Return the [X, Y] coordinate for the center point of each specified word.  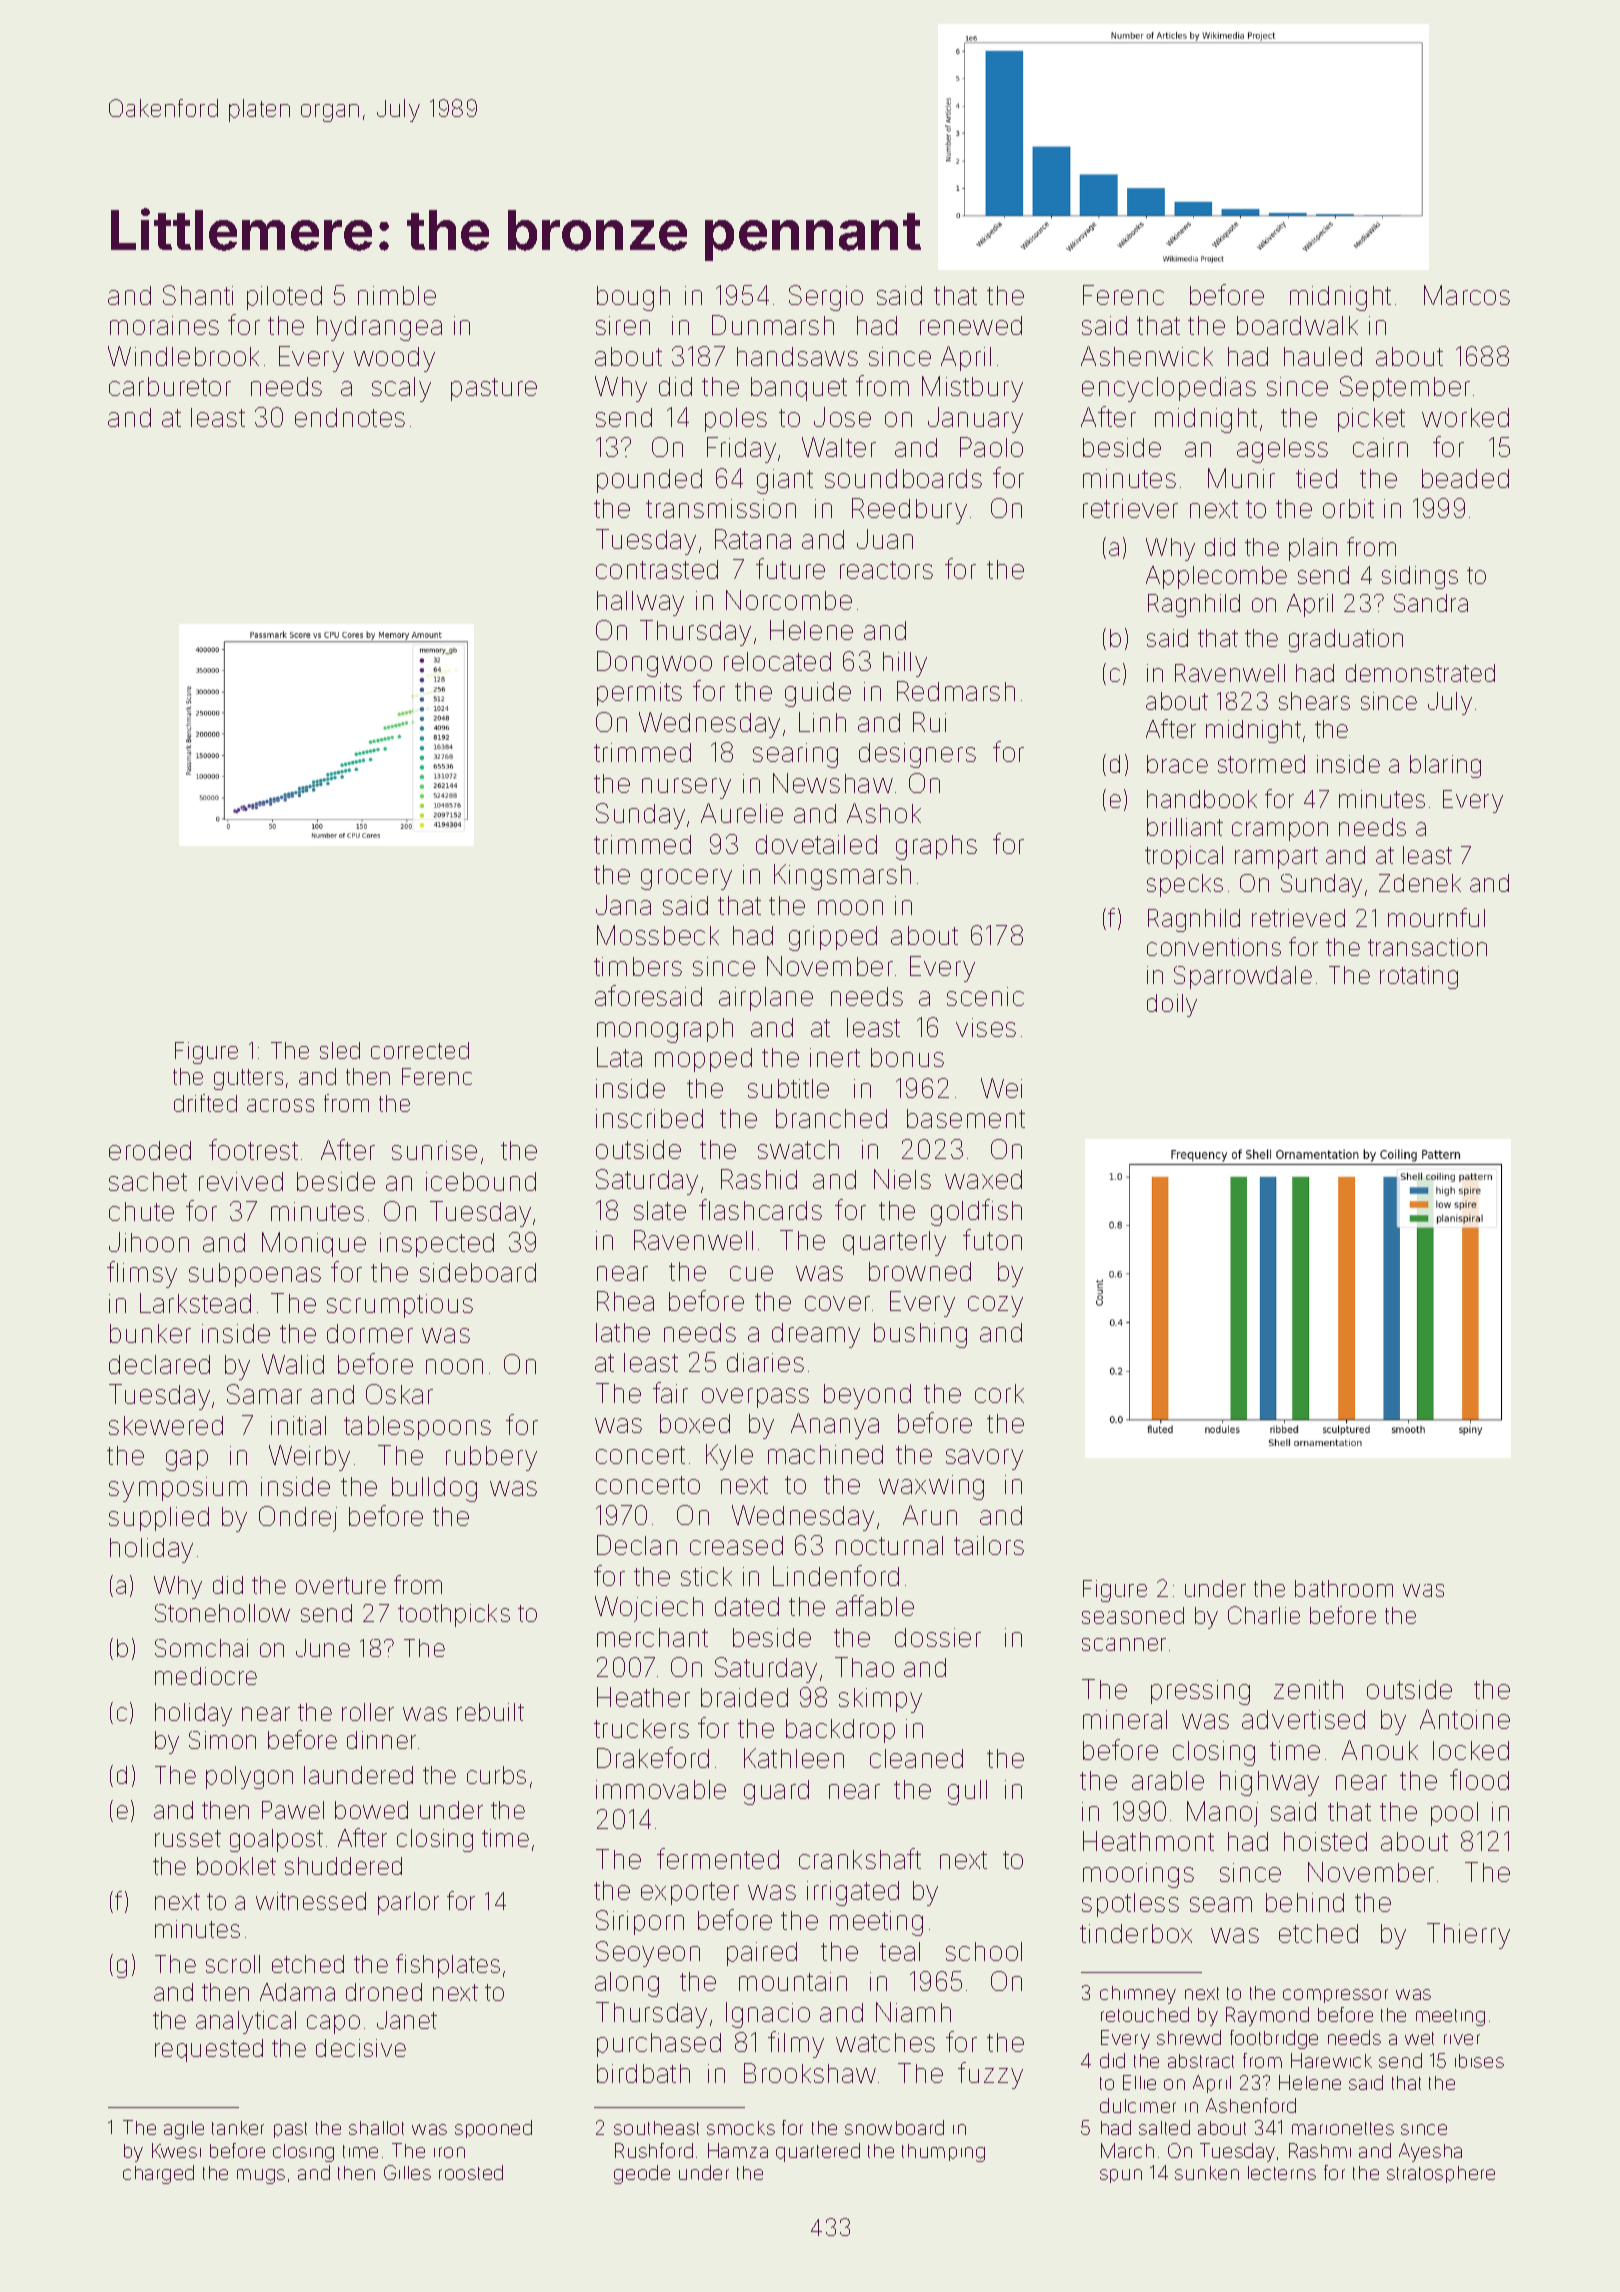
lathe [623, 1332]
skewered [166, 1425]
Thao [864, 1667]
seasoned [1133, 1615]
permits [639, 694]
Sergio [826, 298]
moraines [164, 325]
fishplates [448, 1966]
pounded [649, 481]
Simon [222, 1740]
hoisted [1325, 1841]
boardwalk [1297, 325]
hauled [1323, 356]
